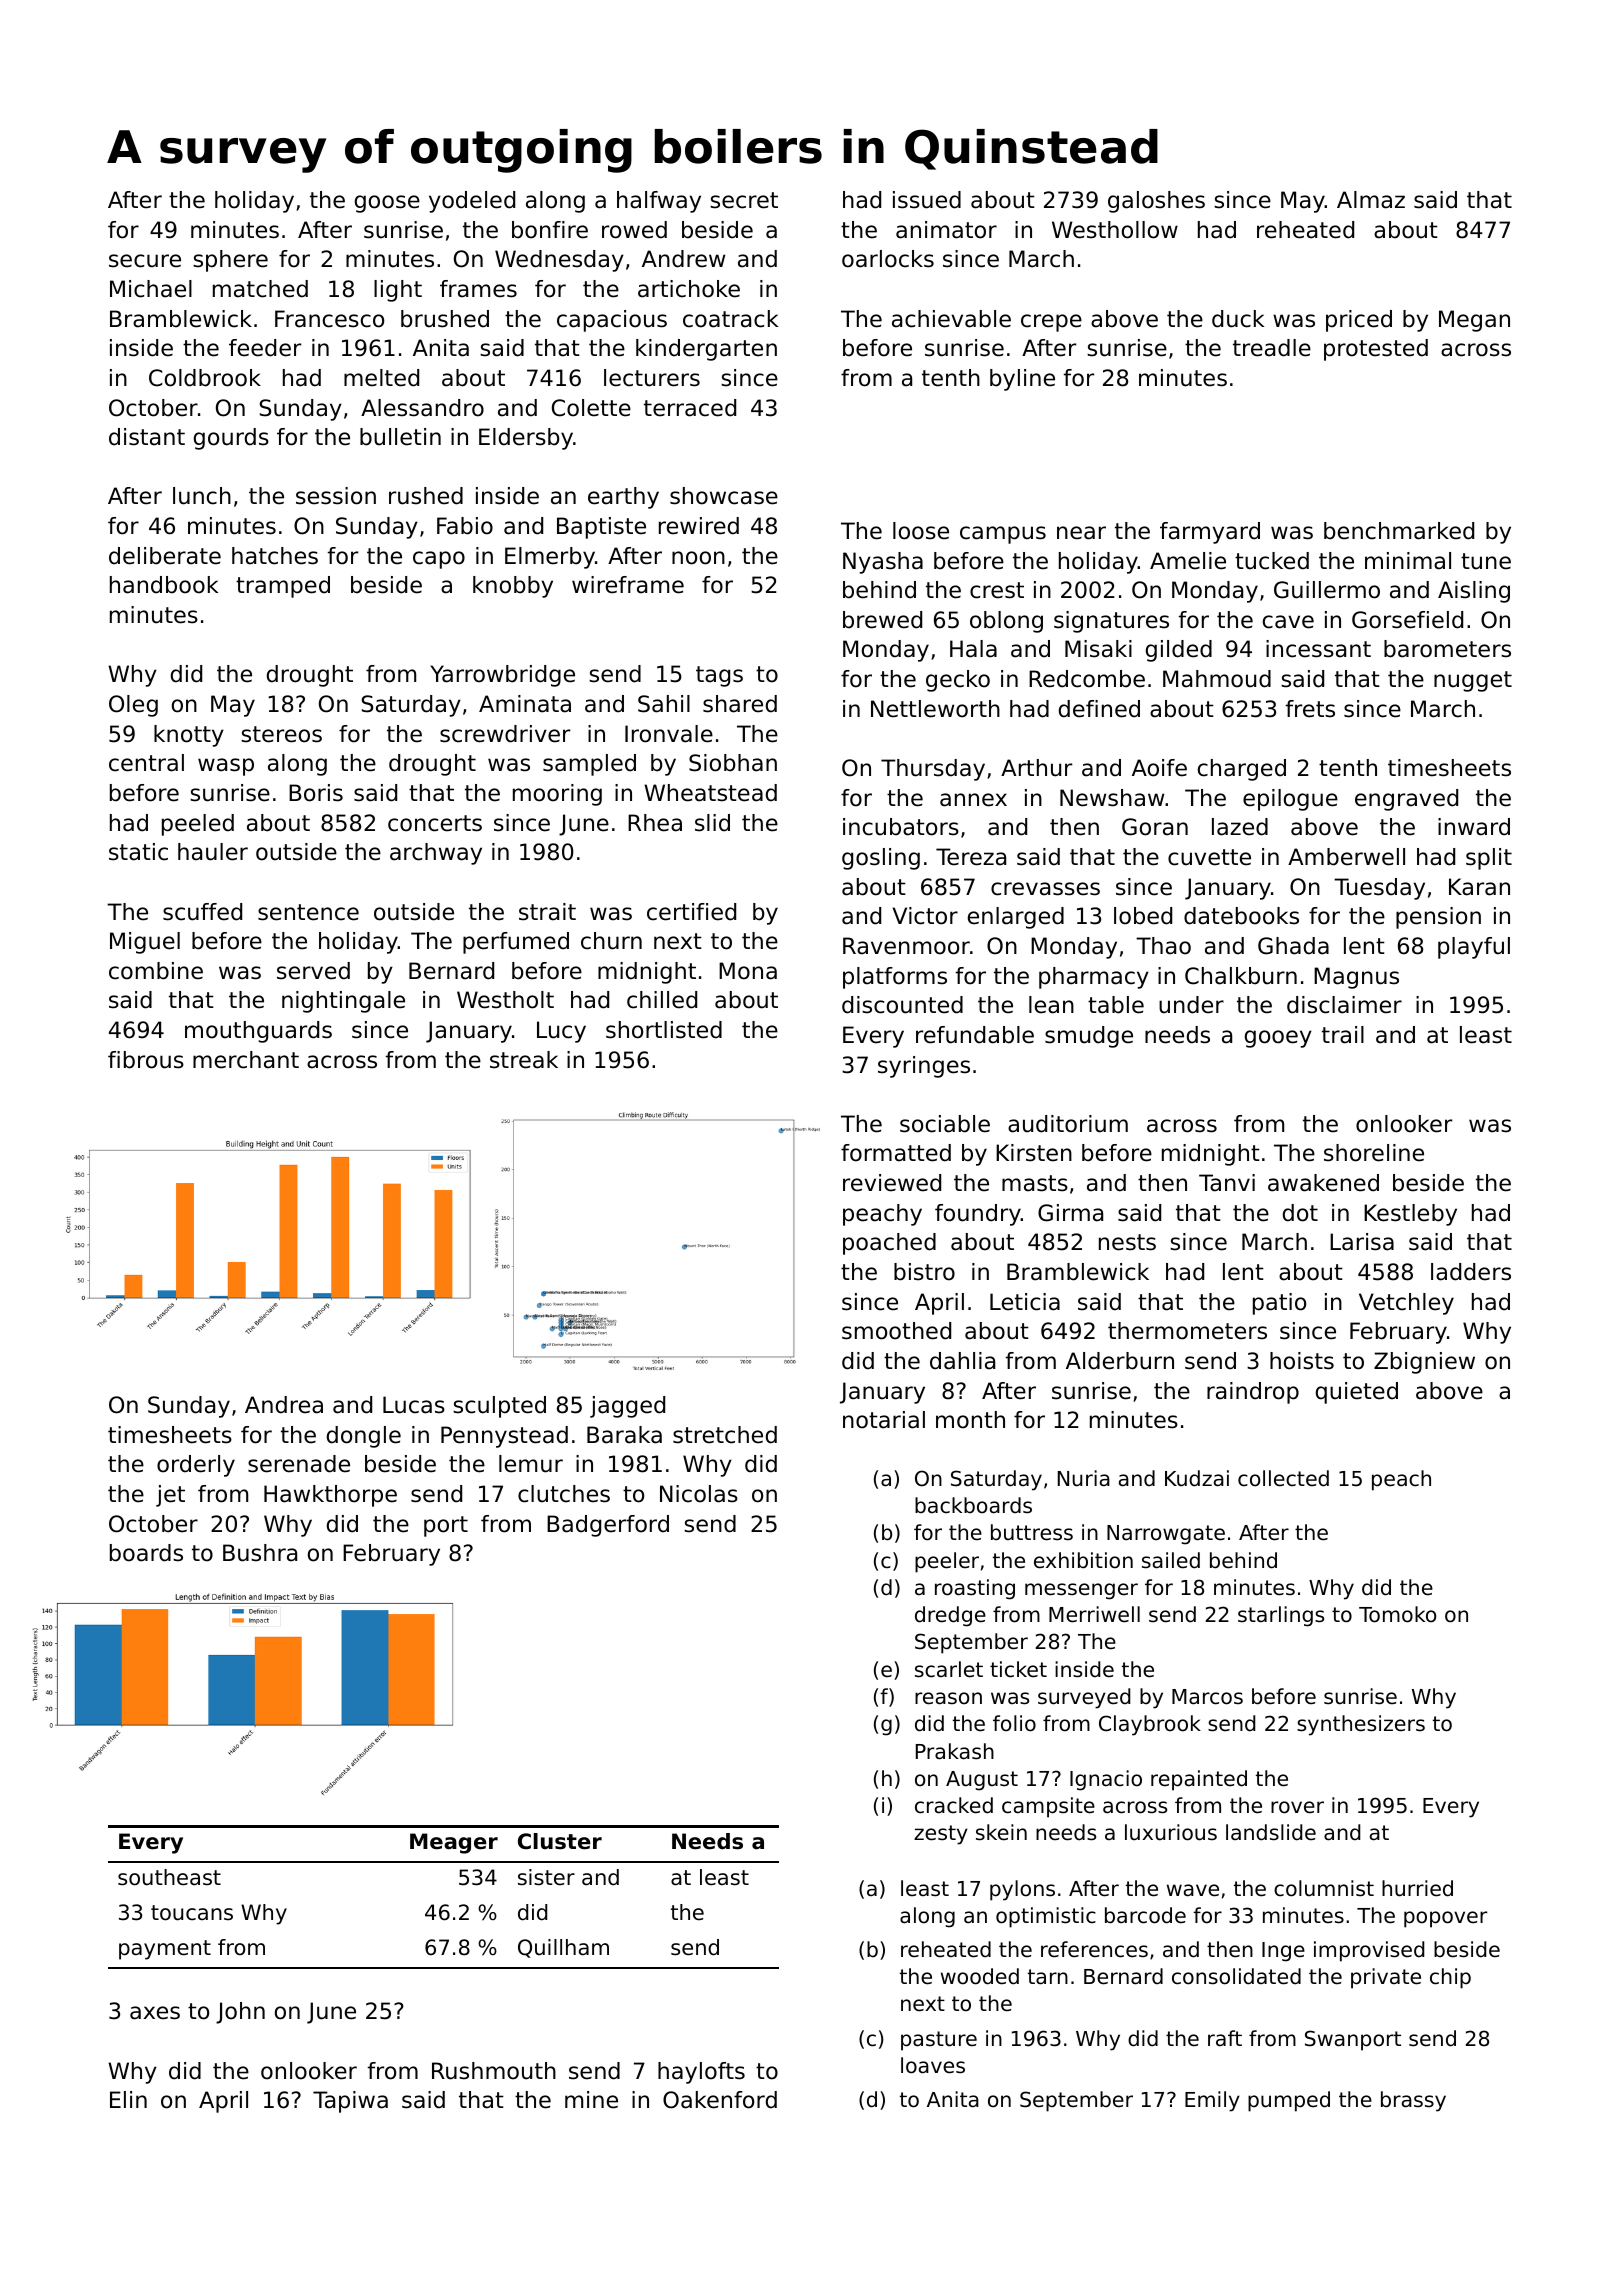  I want to click on hurried, so click(1417, 1888).
